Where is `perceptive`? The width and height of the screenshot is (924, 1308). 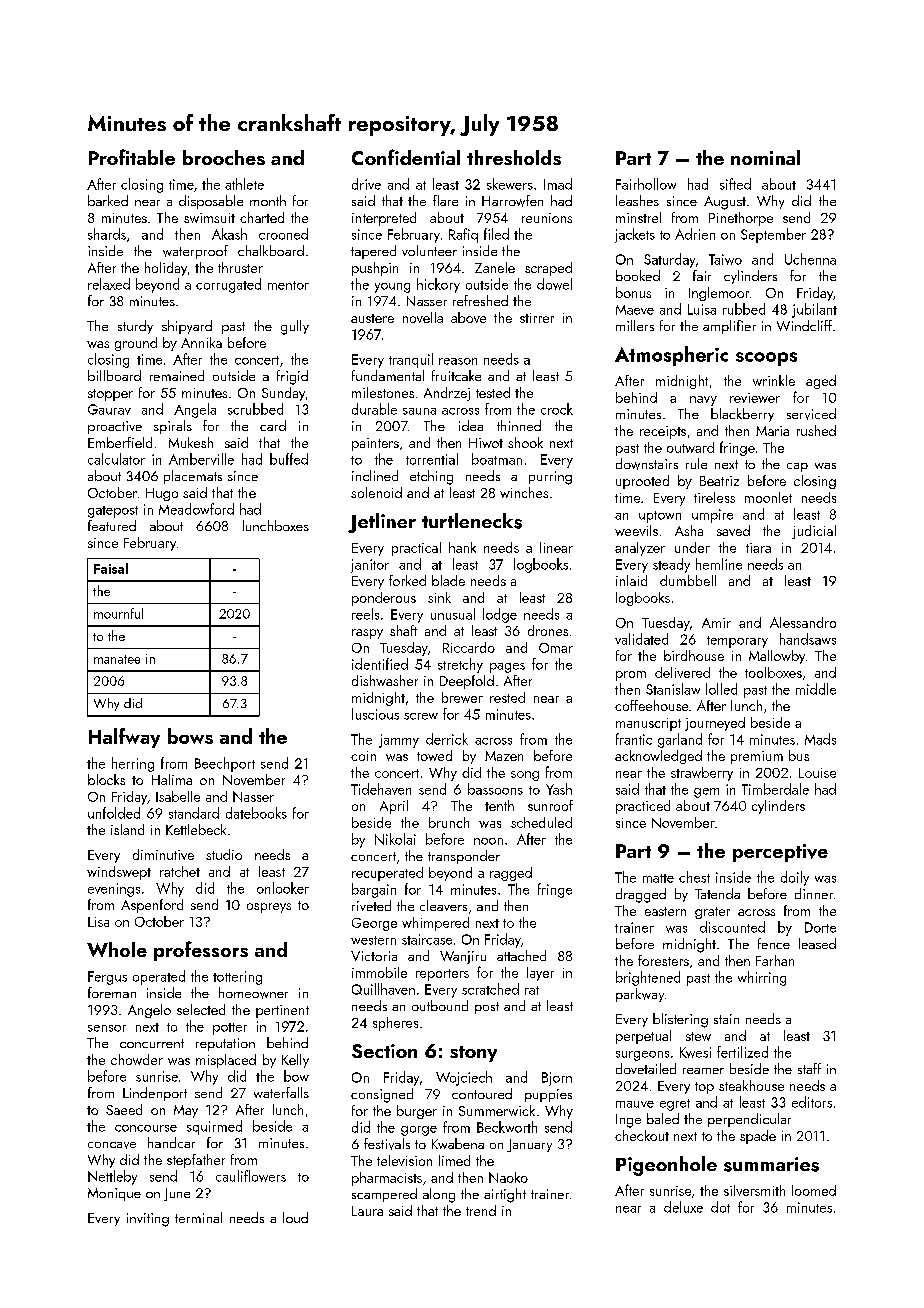 perceptive is located at coordinates (780, 853).
